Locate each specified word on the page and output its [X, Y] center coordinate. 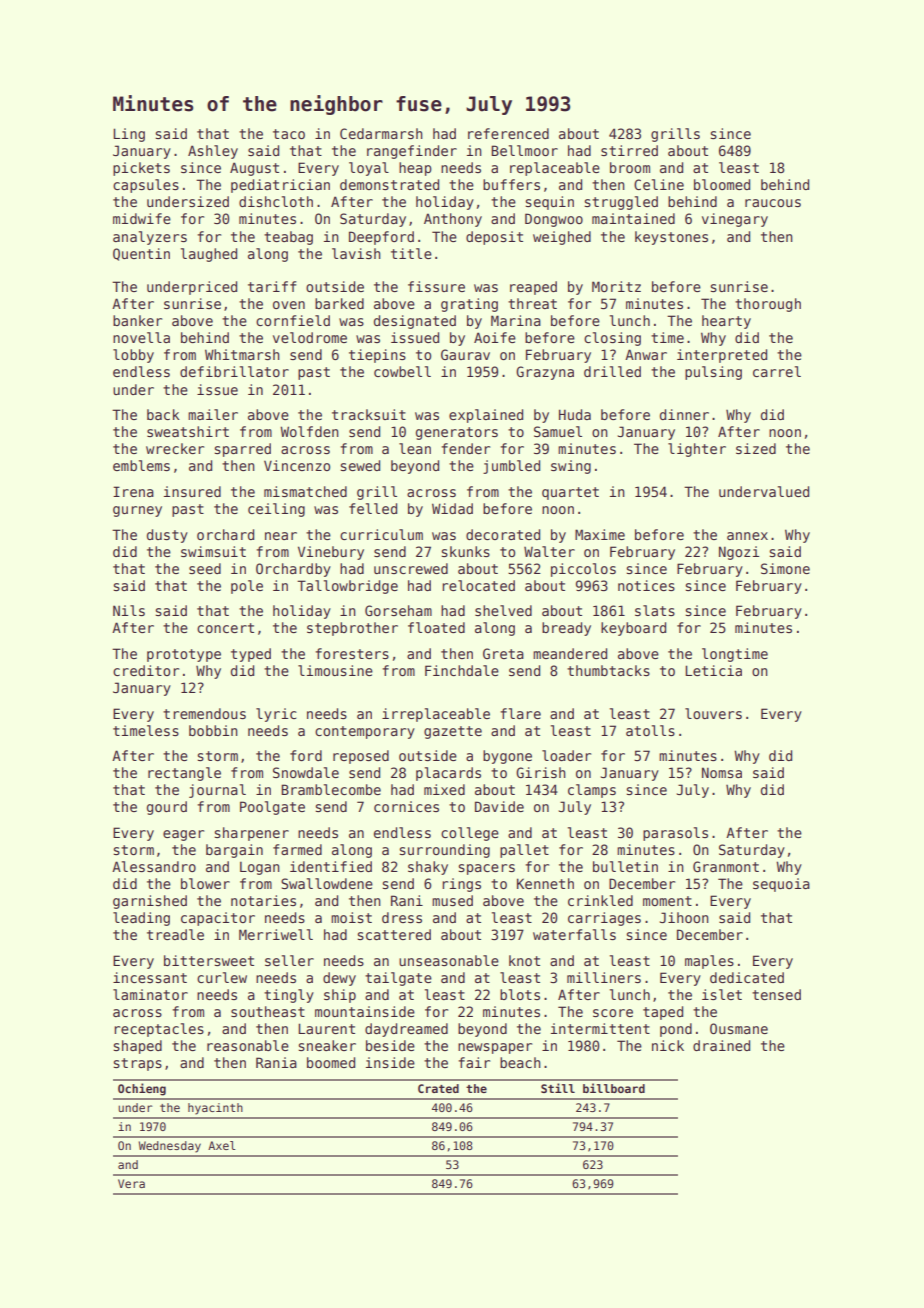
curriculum [381, 534]
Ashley [213, 152]
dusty [167, 536]
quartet [570, 493]
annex [747, 536]
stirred [629, 150]
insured [192, 491]
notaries [263, 900]
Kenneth [545, 883]
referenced [508, 133]
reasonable [248, 1045]
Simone [785, 568]
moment [667, 901]
